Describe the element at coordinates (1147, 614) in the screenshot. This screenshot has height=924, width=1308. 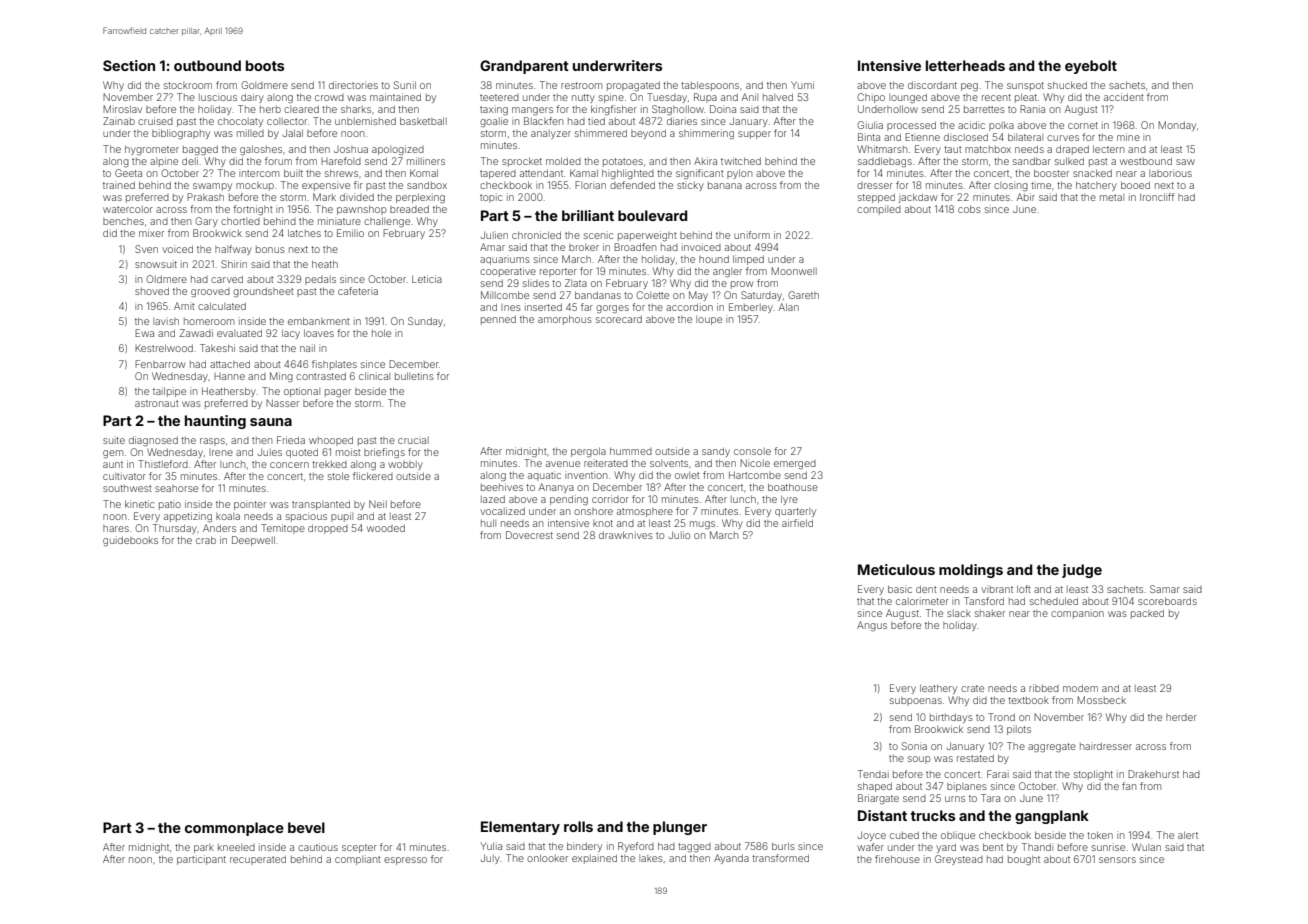
I see `packed` at that location.
